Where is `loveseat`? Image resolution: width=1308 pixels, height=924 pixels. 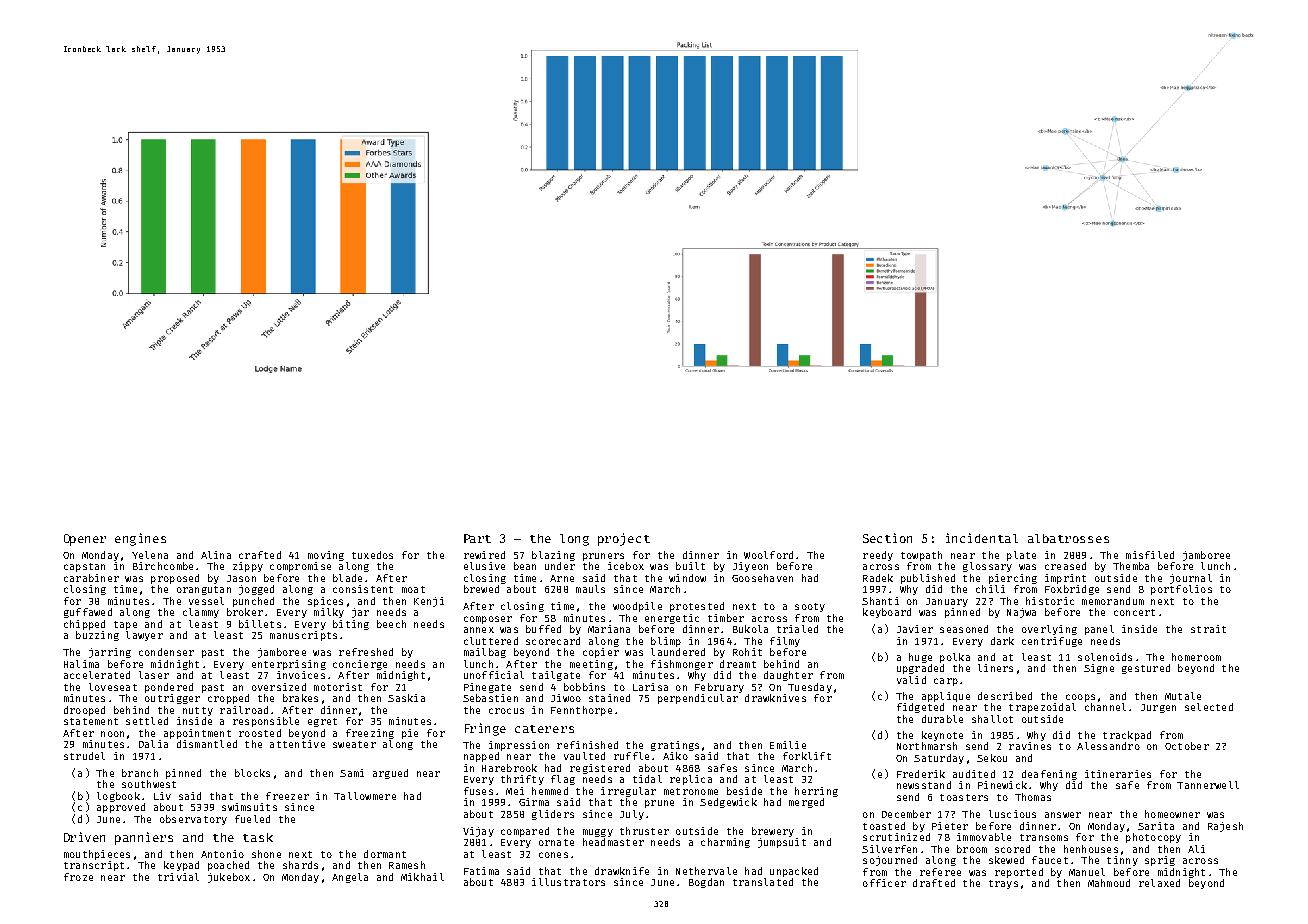
loveseat is located at coordinates (113, 687).
